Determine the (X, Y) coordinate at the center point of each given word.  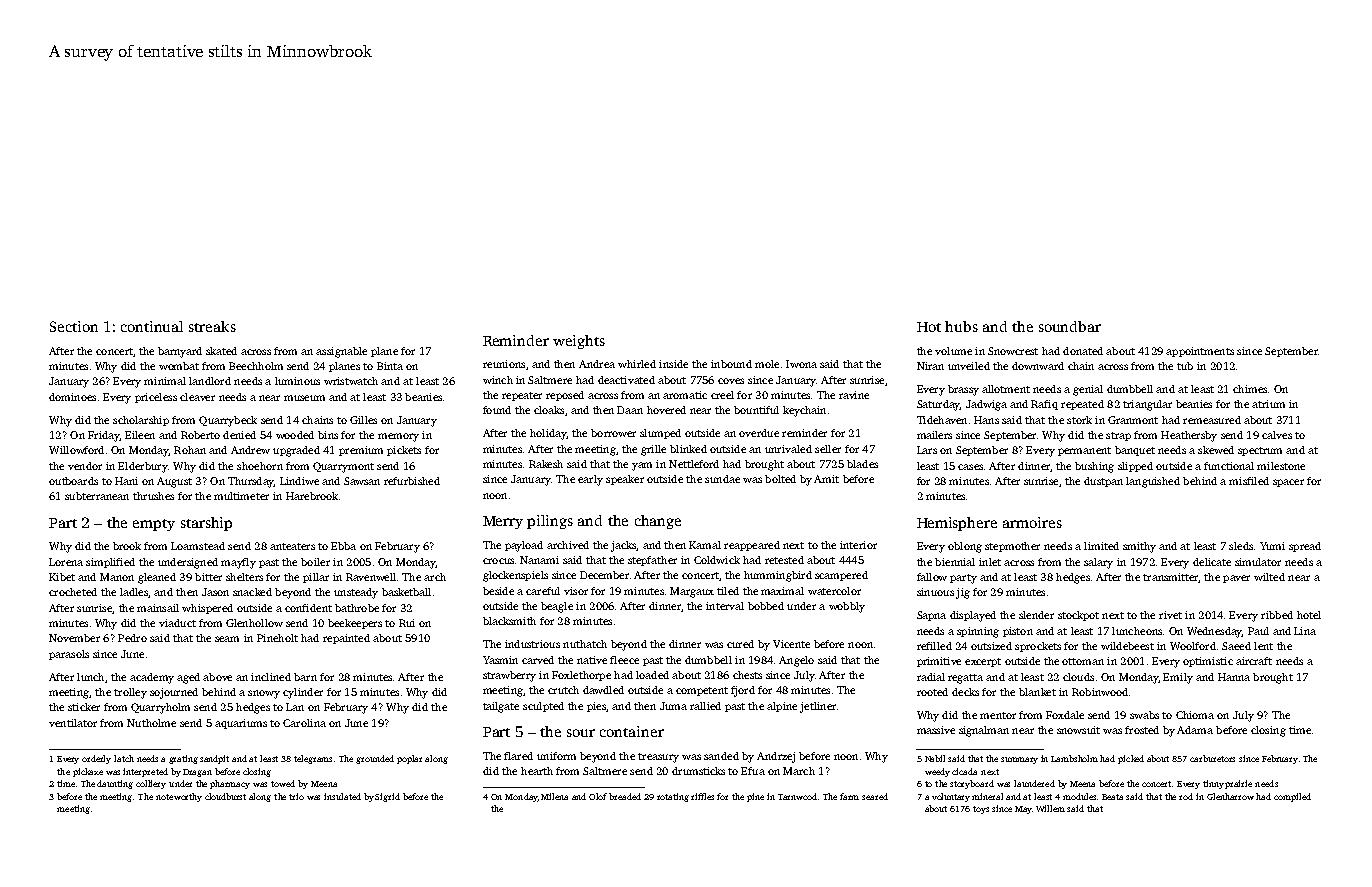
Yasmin (500, 660)
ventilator (73, 723)
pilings (550, 522)
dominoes (72, 397)
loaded (652, 675)
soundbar (1070, 326)
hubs (961, 326)
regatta (965, 679)
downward (1038, 366)
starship (206, 524)
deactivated (626, 380)
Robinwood (1100, 692)
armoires (1032, 522)
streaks (212, 326)
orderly (96, 759)
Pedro (132, 638)
